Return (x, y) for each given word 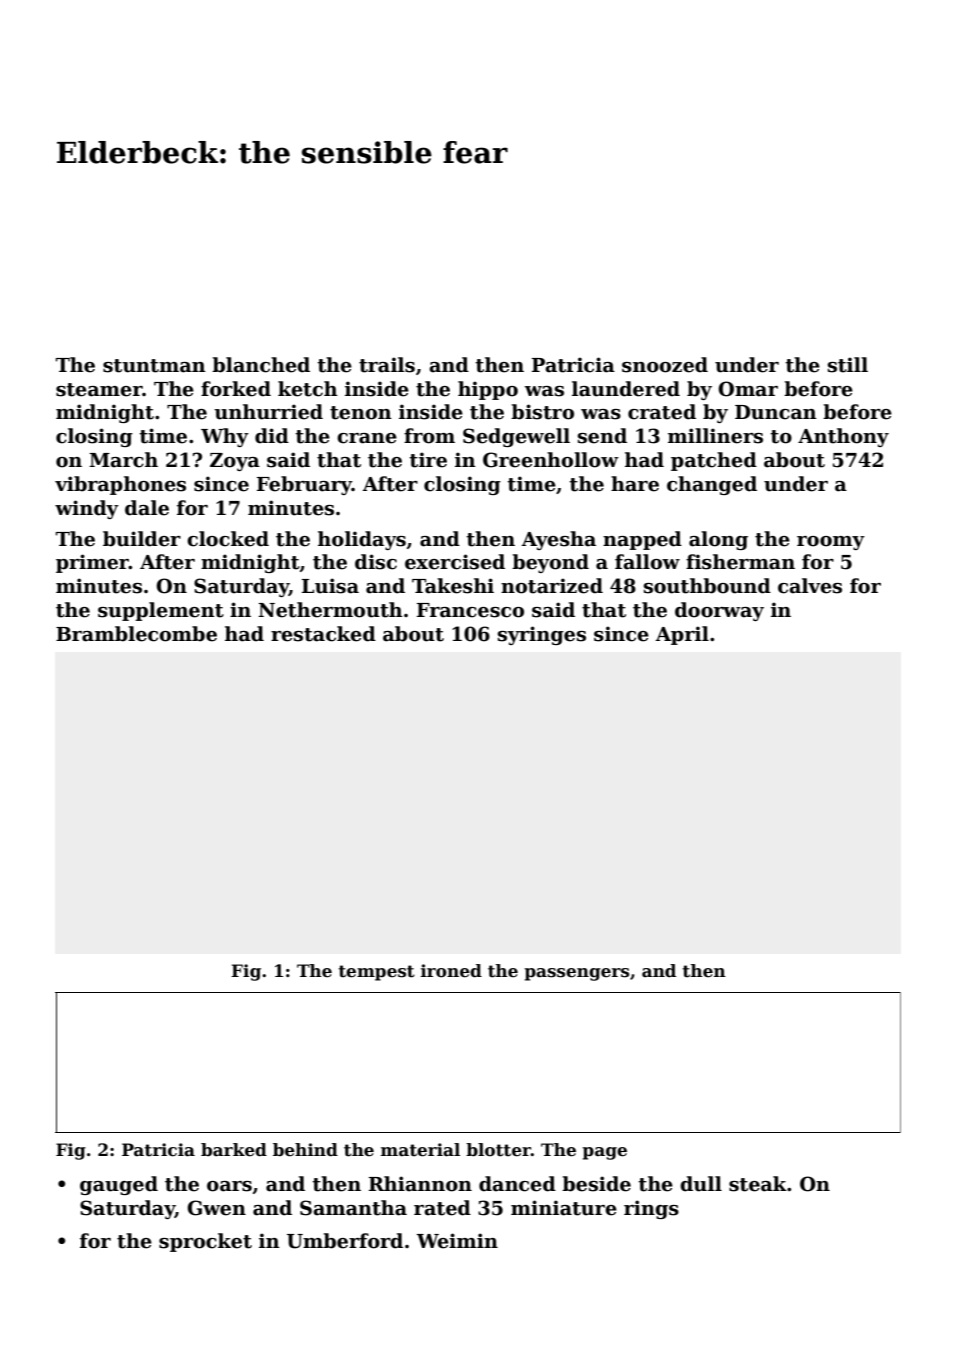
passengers (577, 974)
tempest (377, 973)
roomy (831, 543)
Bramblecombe (136, 634)
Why (225, 437)
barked (234, 1150)
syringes (542, 635)
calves (810, 586)
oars (229, 1186)
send (602, 436)
